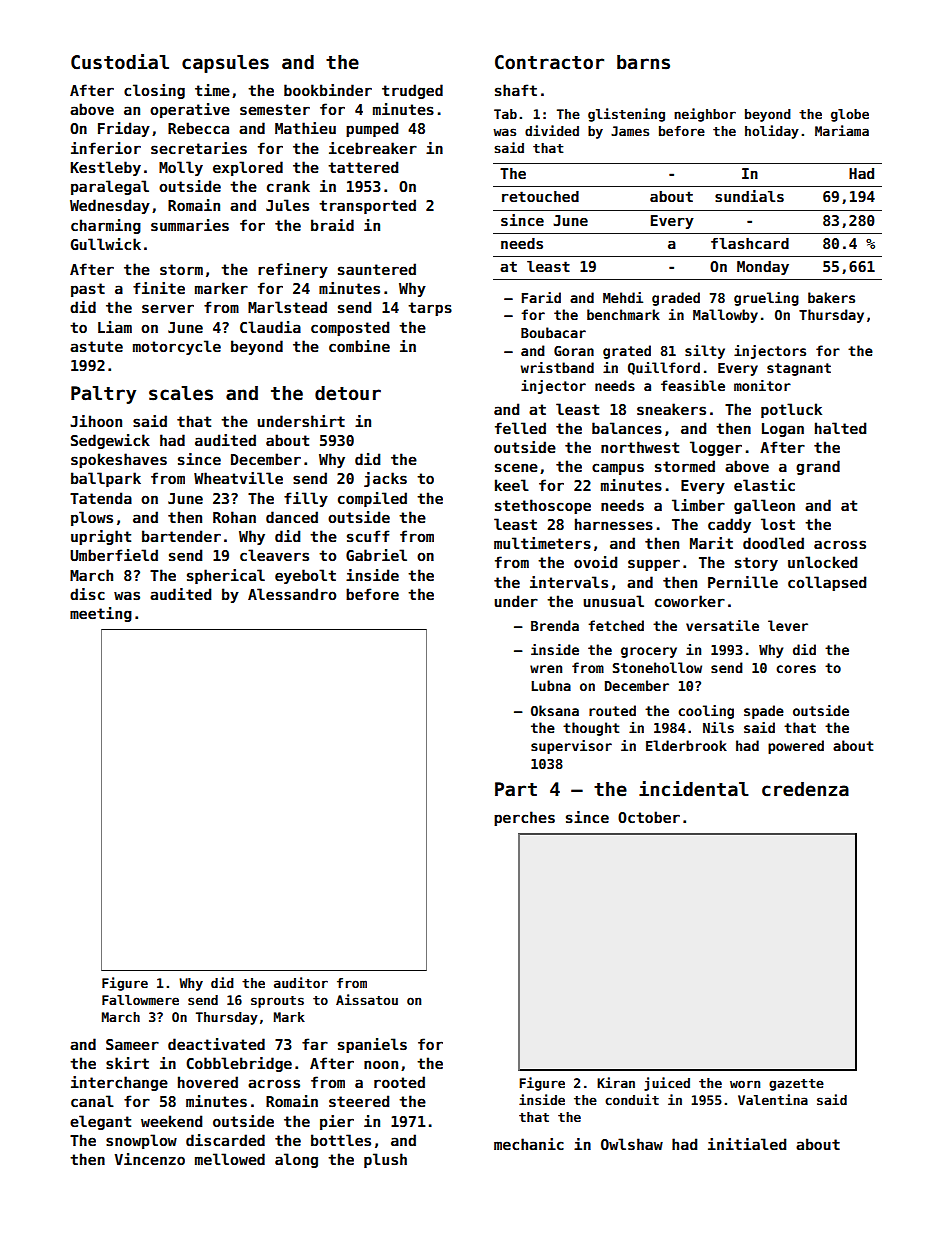 This page has width=952, height=1233. What do you see at coordinates (230, 1159) in the page?
I see `mellowed` at bounding box center [230, 1159].
